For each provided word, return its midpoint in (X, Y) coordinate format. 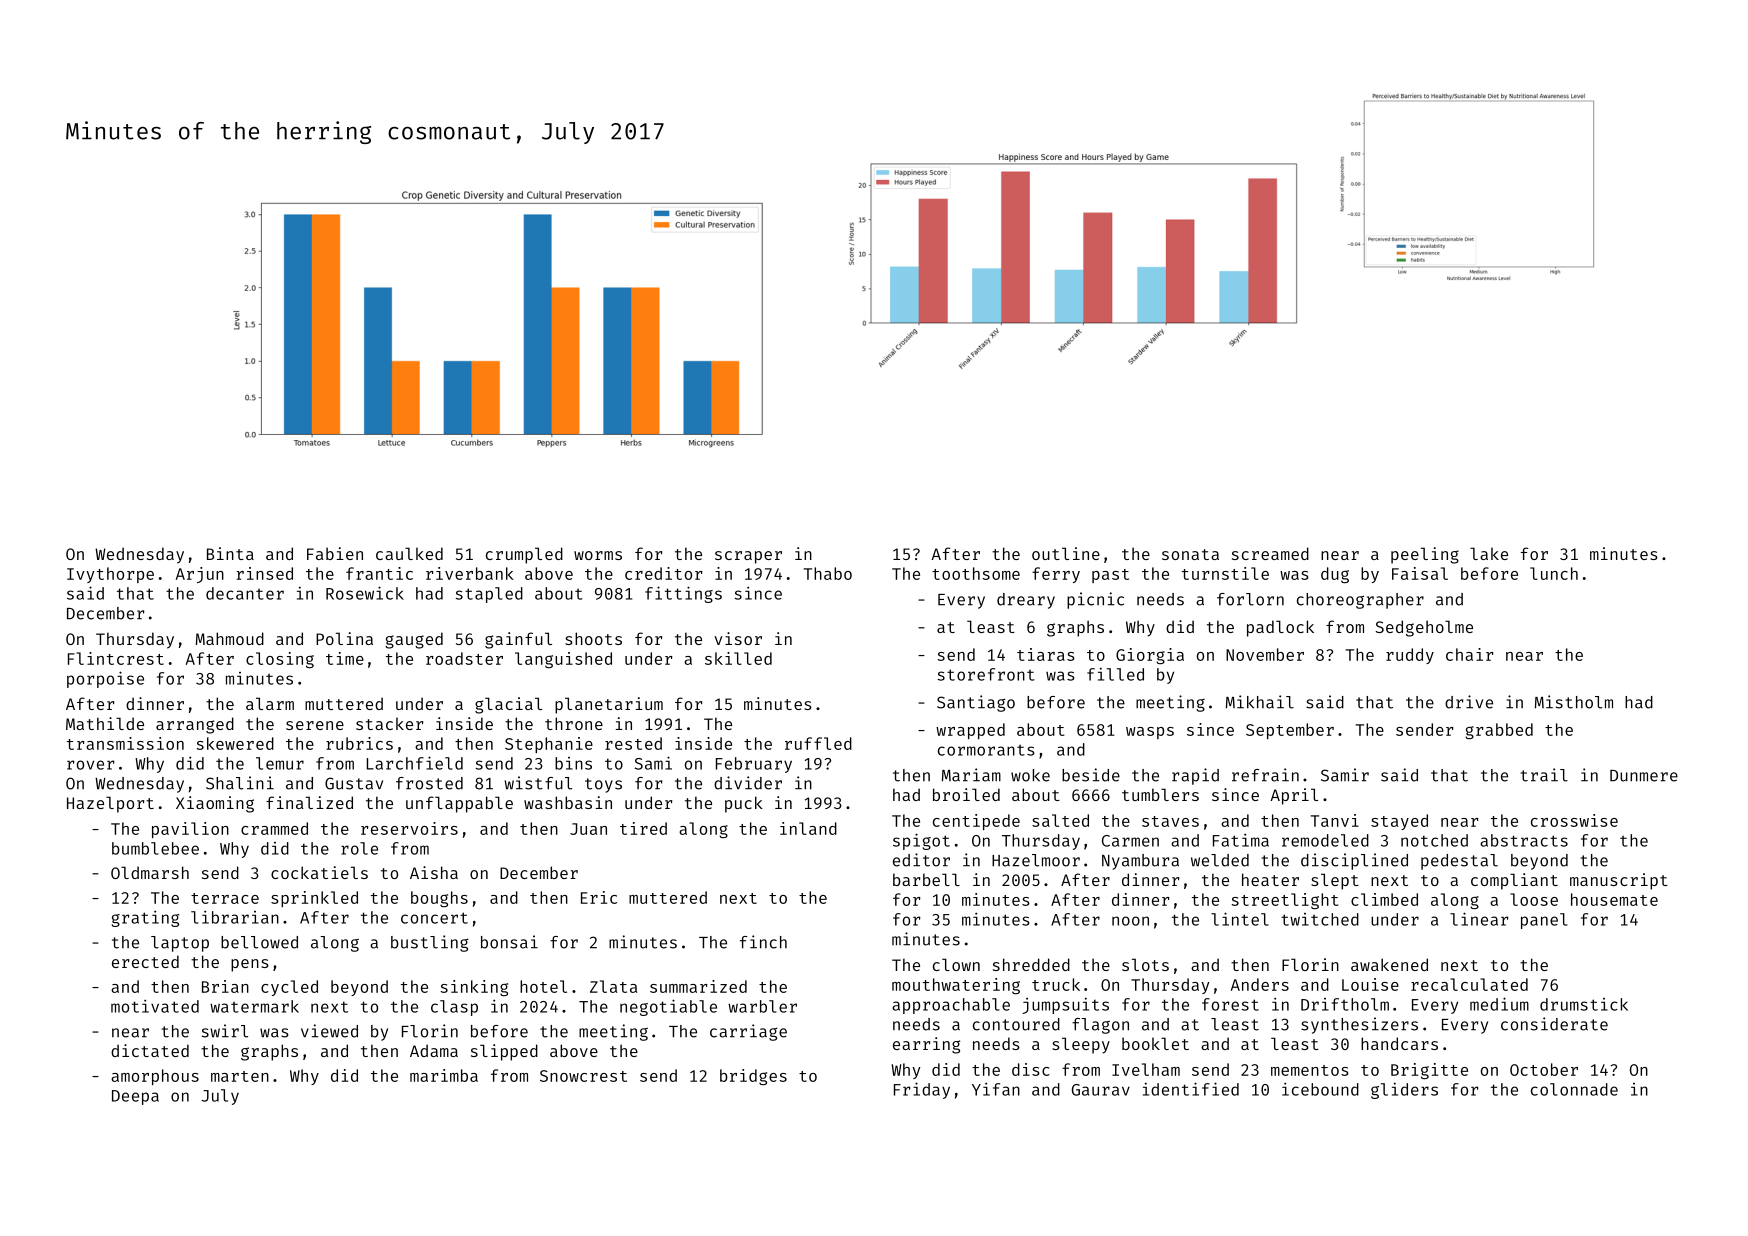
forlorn (1250, 599)
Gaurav (1101, 1090)
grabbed (1499, 731)
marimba (444, 1075)
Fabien (335, 553)
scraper (748, 557)
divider (748, 783)
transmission (125, 743)
